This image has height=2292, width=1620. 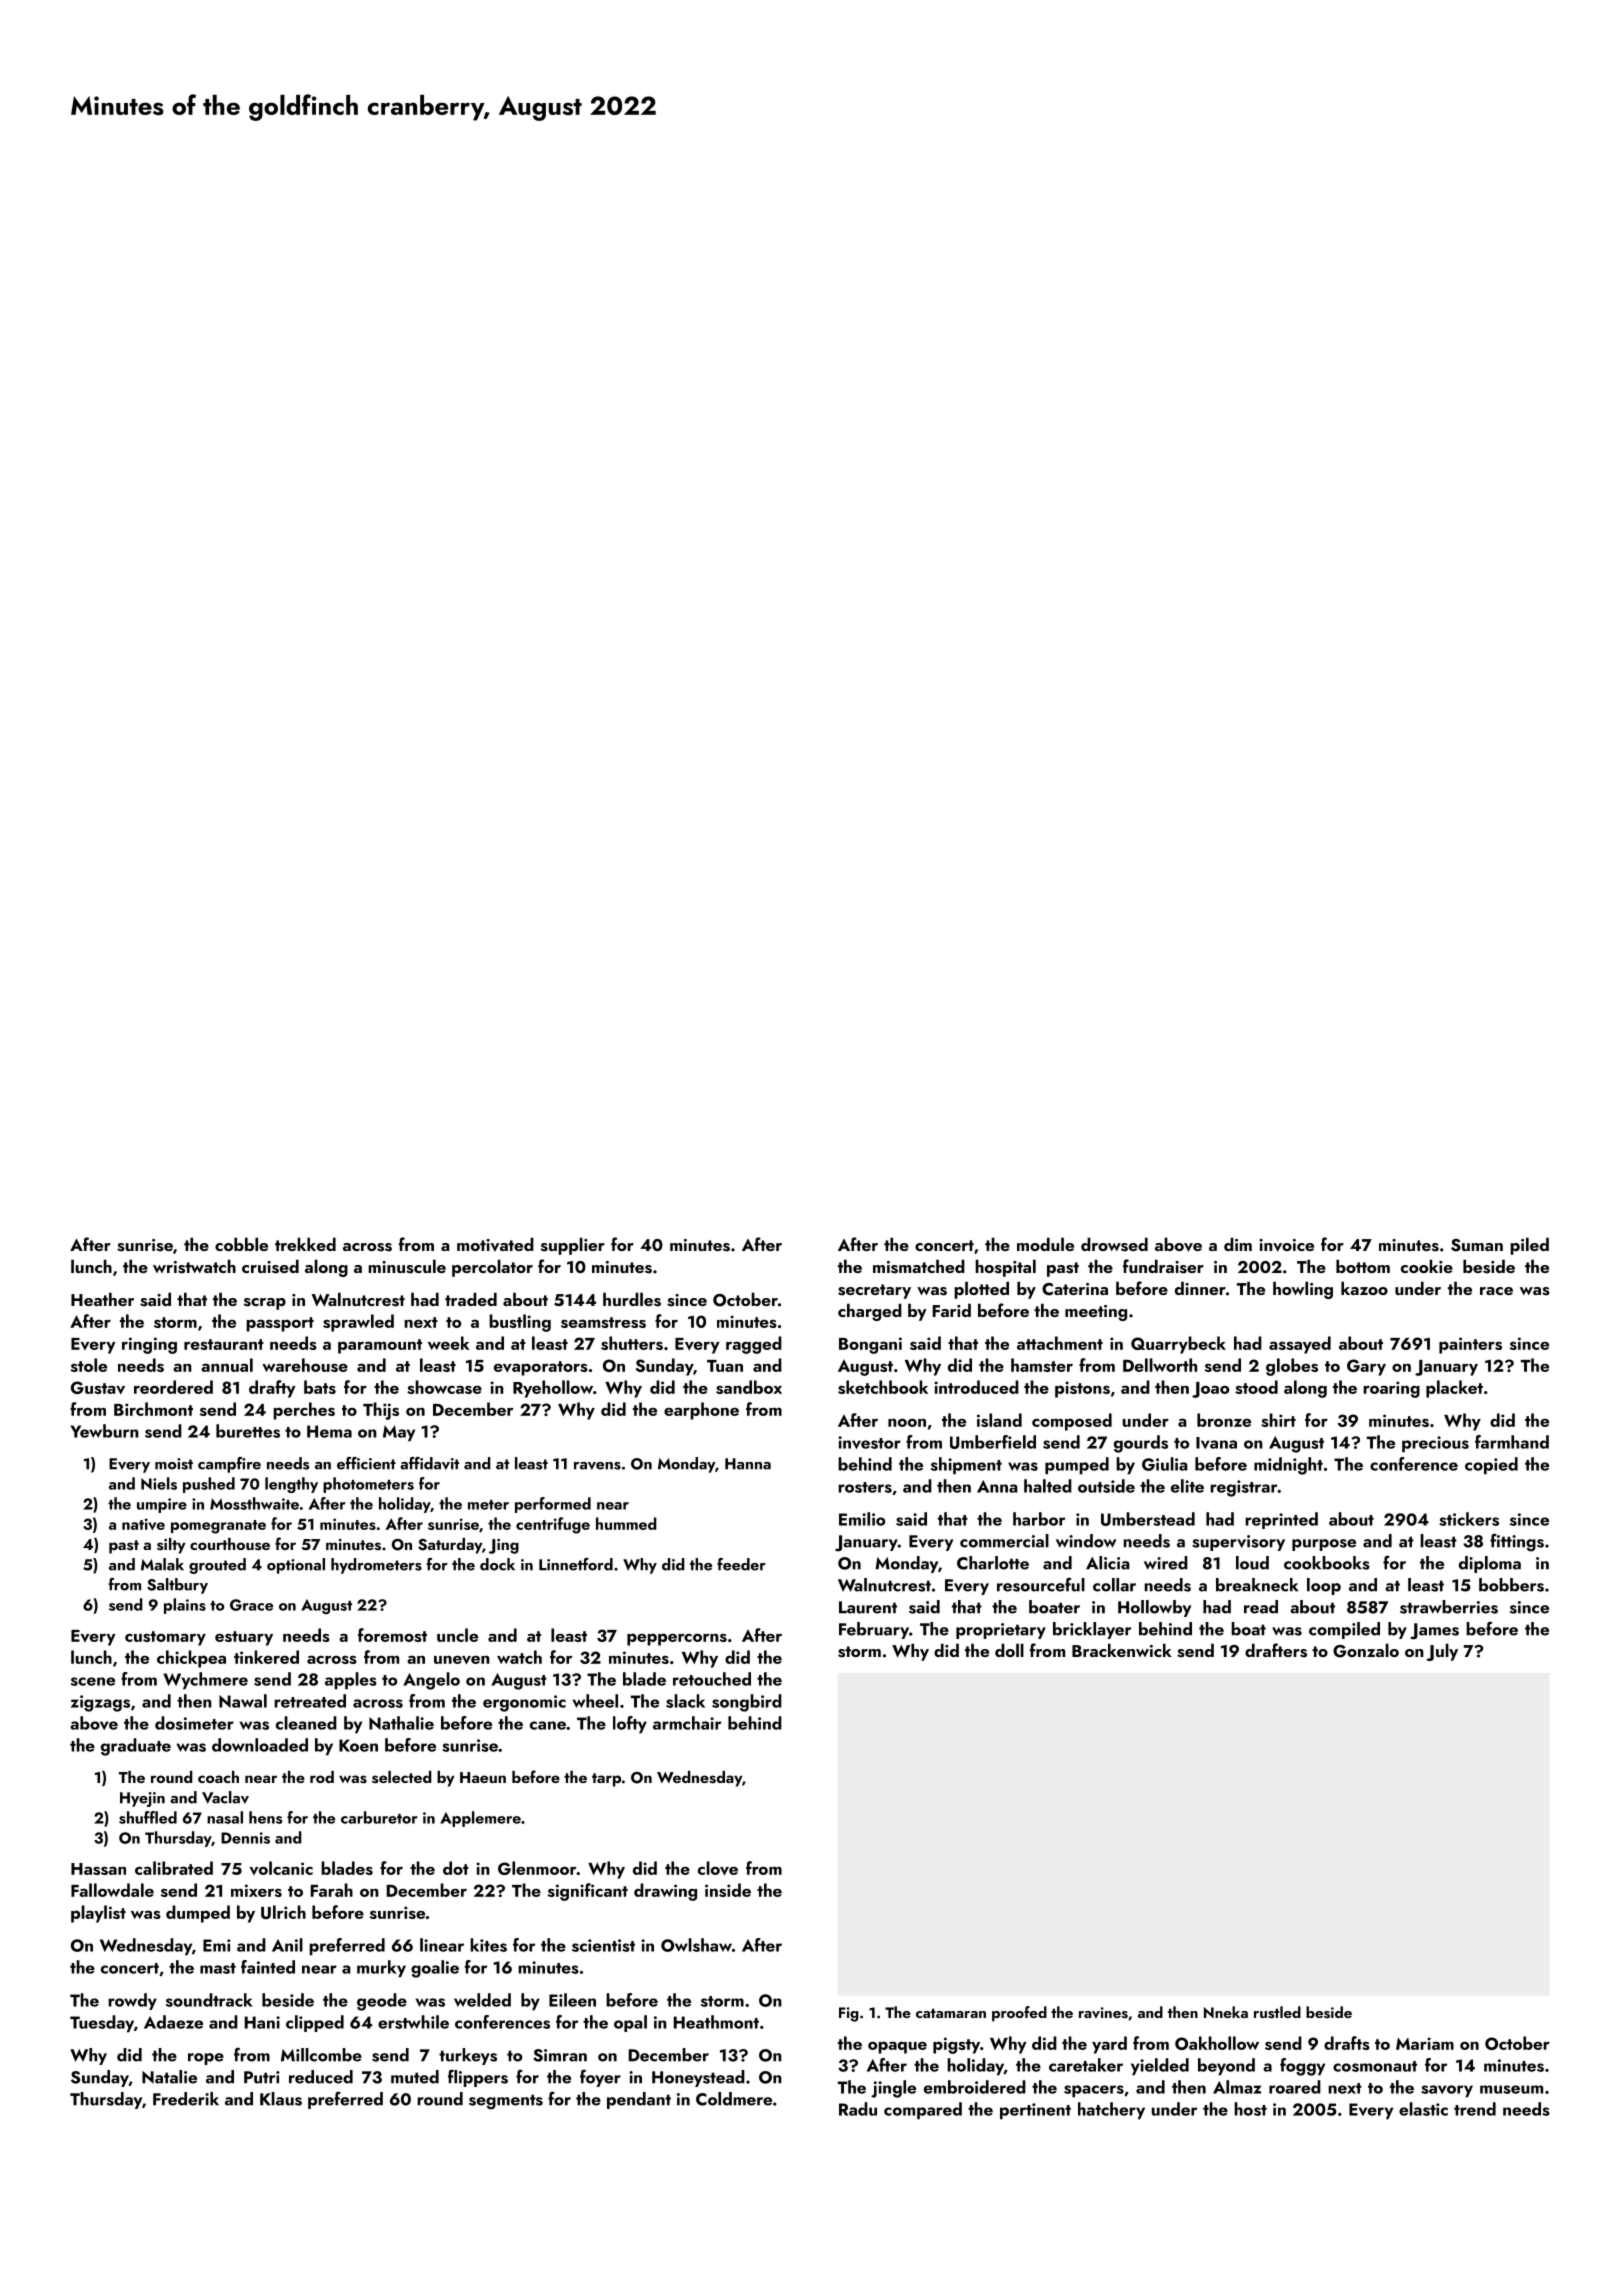 What do you see at coordinates (1475, 2109) in the image?
I see `trend` at bounding box center [1475, 2109].
